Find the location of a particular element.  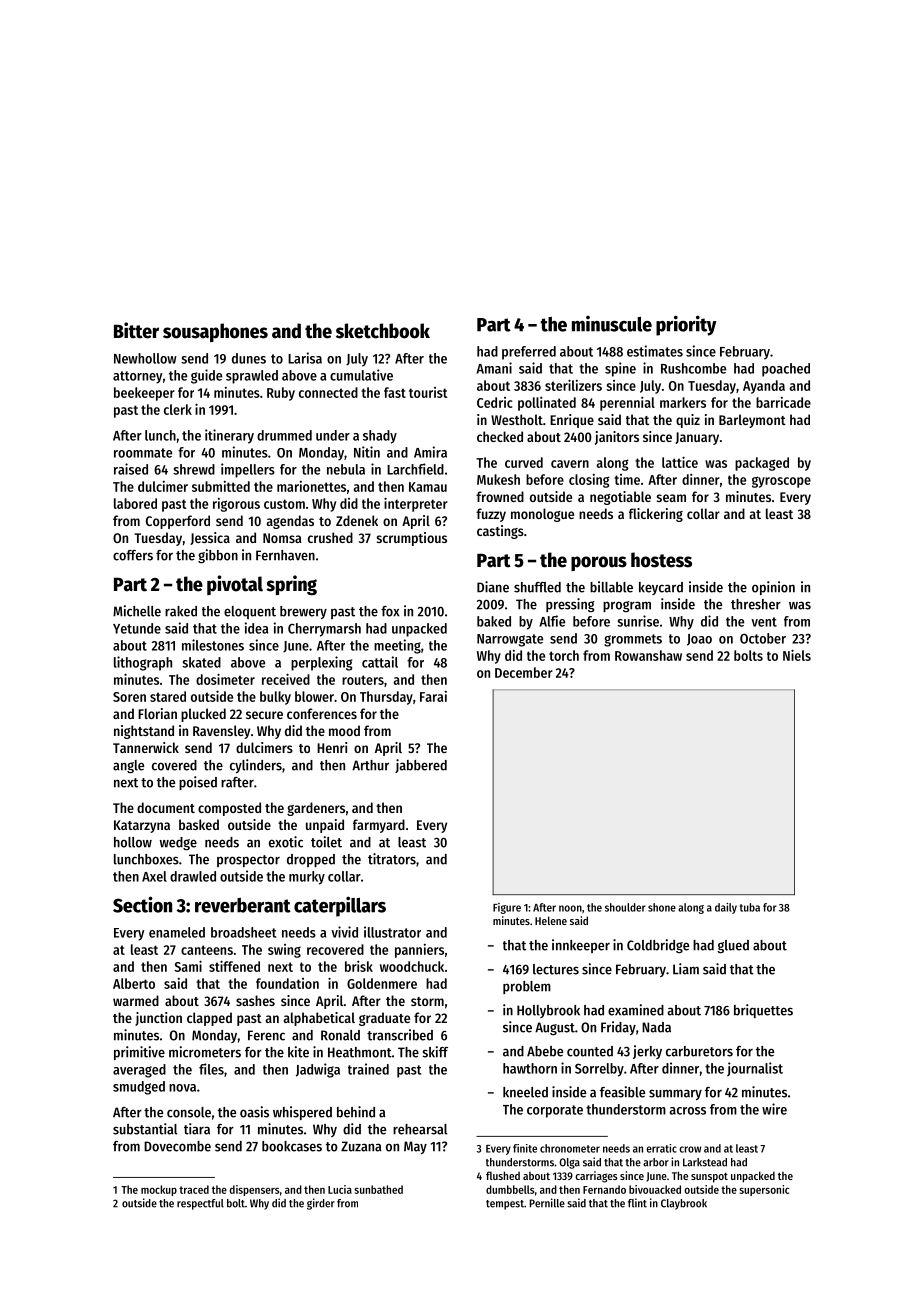

secure is located at coordinates (264, 715).
